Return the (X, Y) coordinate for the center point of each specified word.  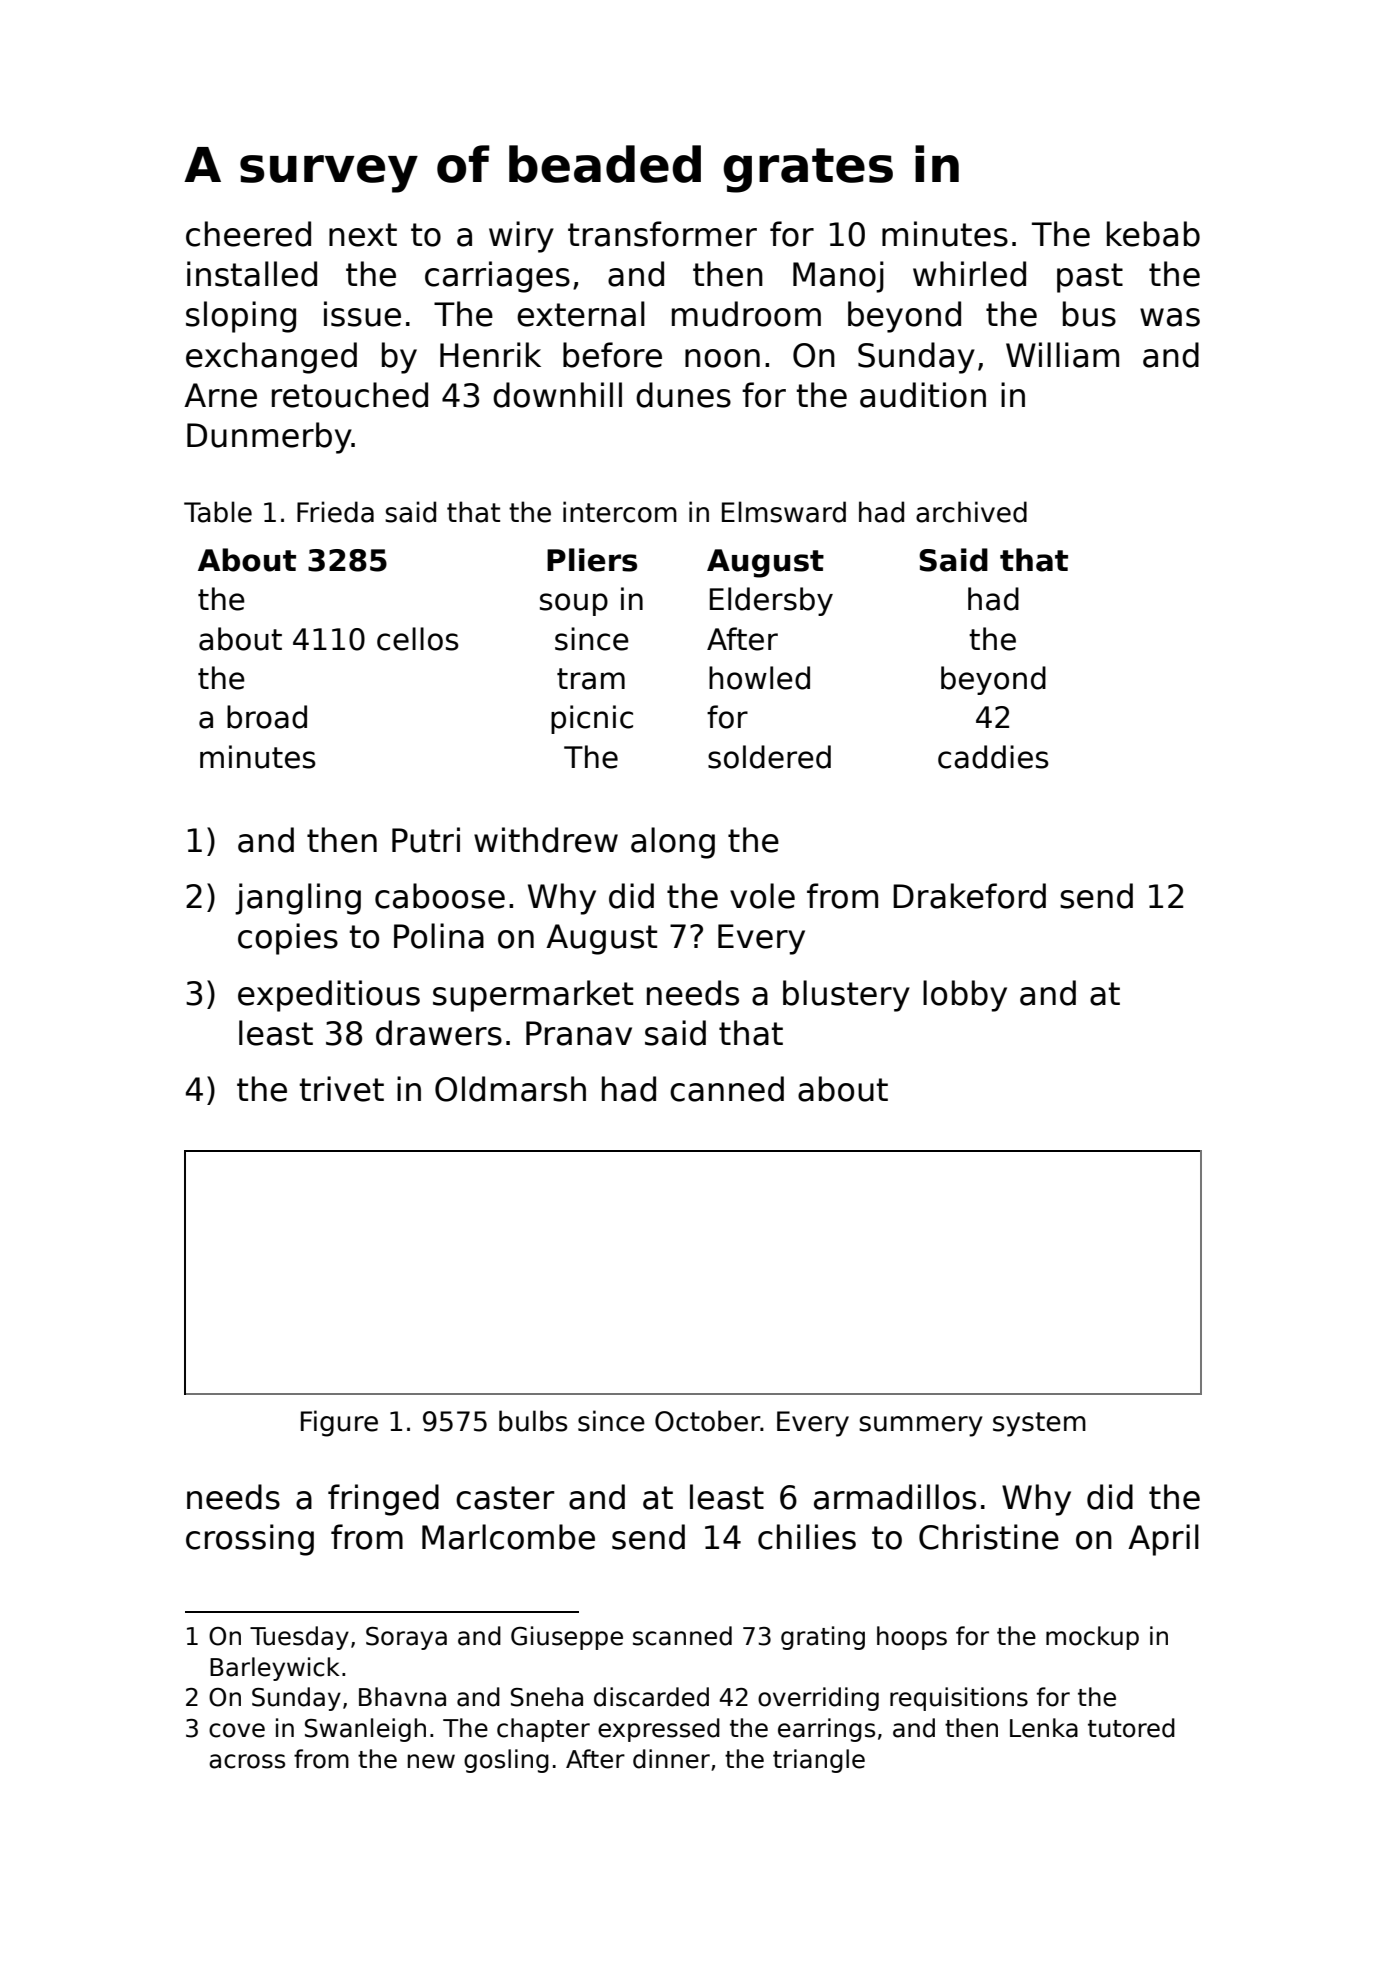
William (1062, 355)
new (431, 1761)
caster (505, 1498)
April (1163, 1540)
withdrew (546, 840)
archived (971, 512)
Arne (220, 395)
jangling (298, 899)
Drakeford (969, 896)
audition (923, 395)
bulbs (533, 1421)
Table (218, 512)
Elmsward (784, 512)
